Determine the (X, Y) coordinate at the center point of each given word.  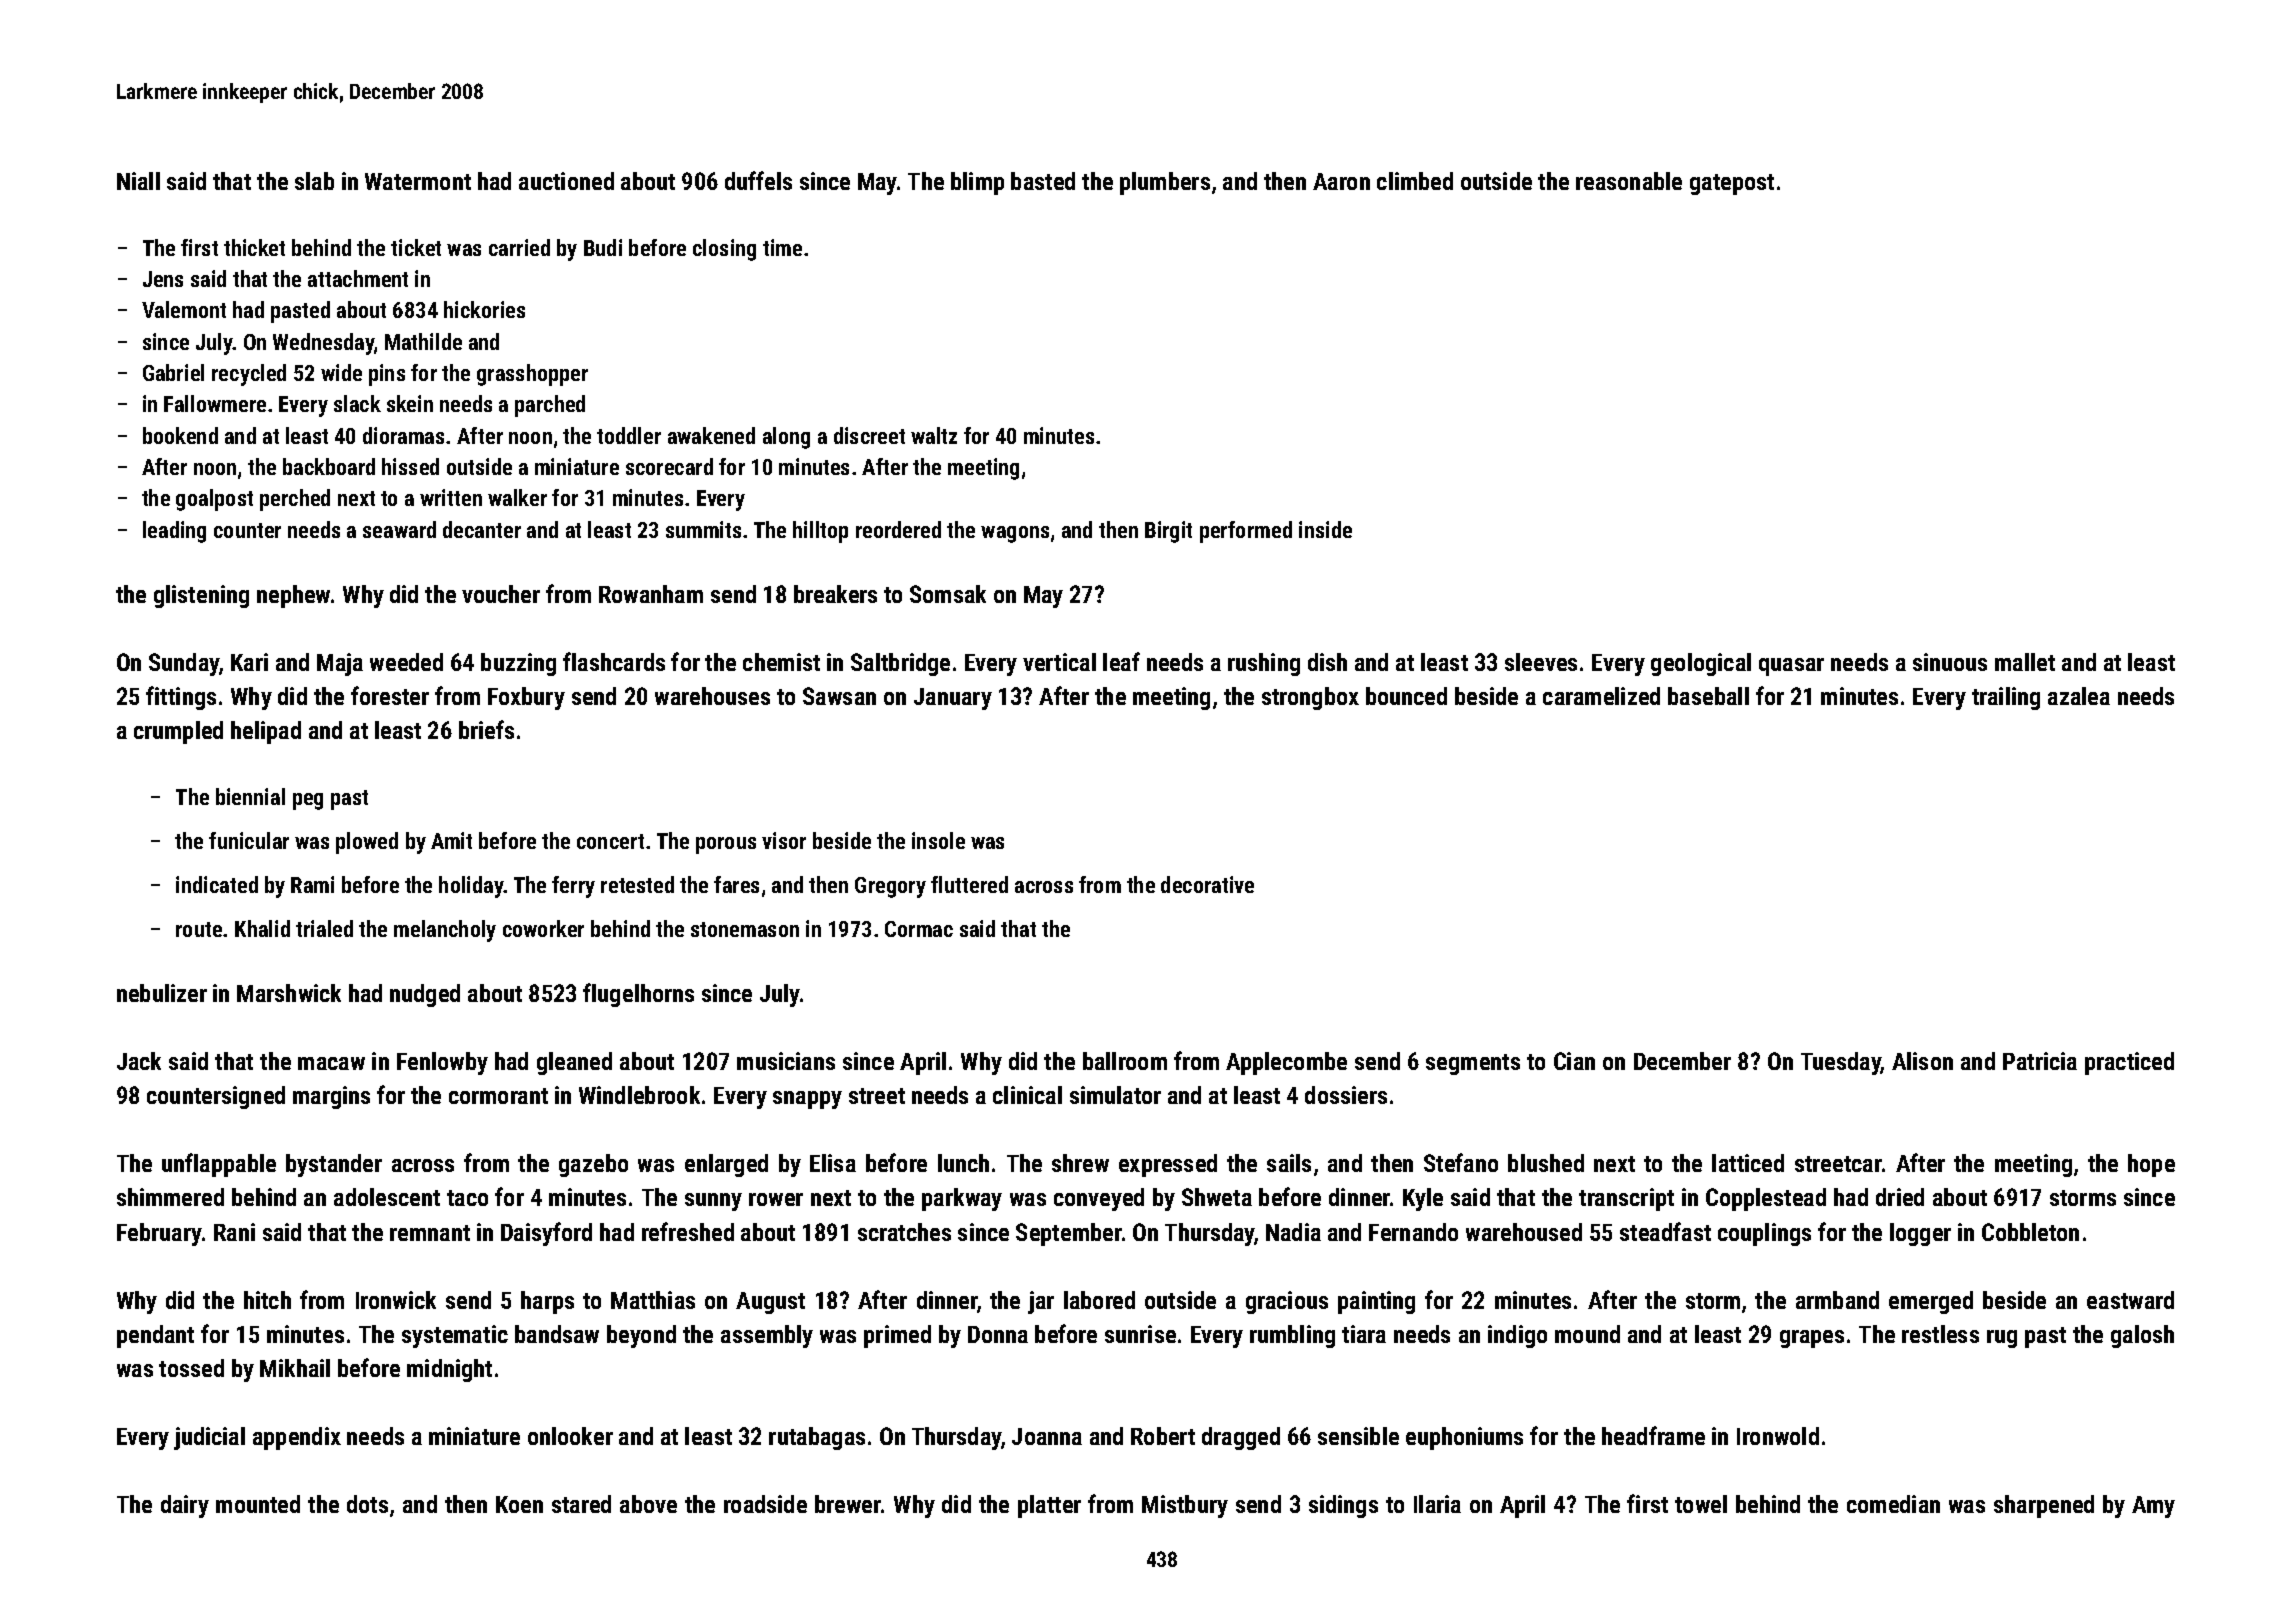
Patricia (2040, 1061)
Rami (312, 884)
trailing (2006, 698)
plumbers (1165, 183)
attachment (358, 278)
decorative (1207, 884)
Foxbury (526, 698)
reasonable (1629, 181)
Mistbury (1185, 1506)
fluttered (969, 884)
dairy (185, 1506)
